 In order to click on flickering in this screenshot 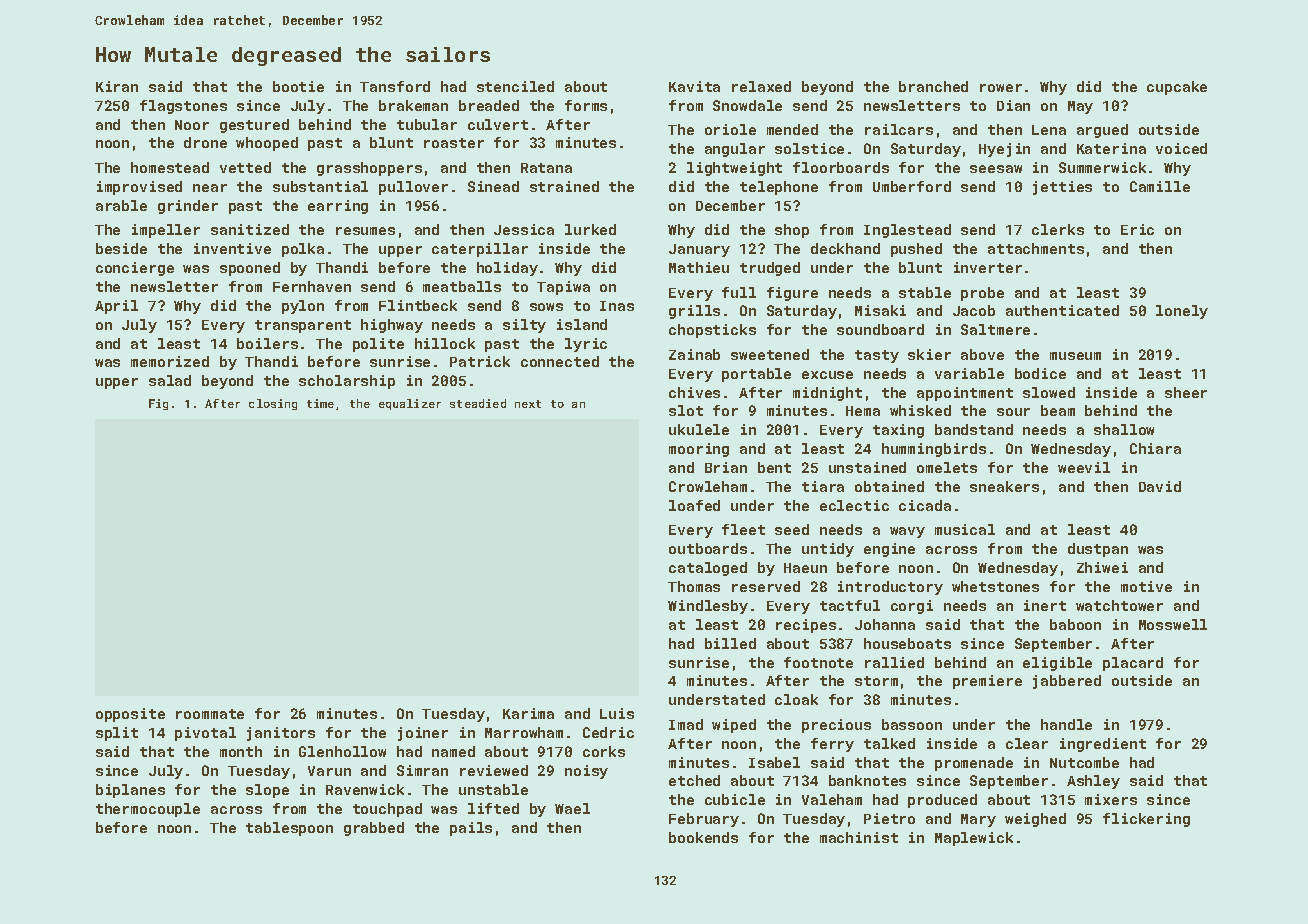, I will do `click(1146, 820)`.
